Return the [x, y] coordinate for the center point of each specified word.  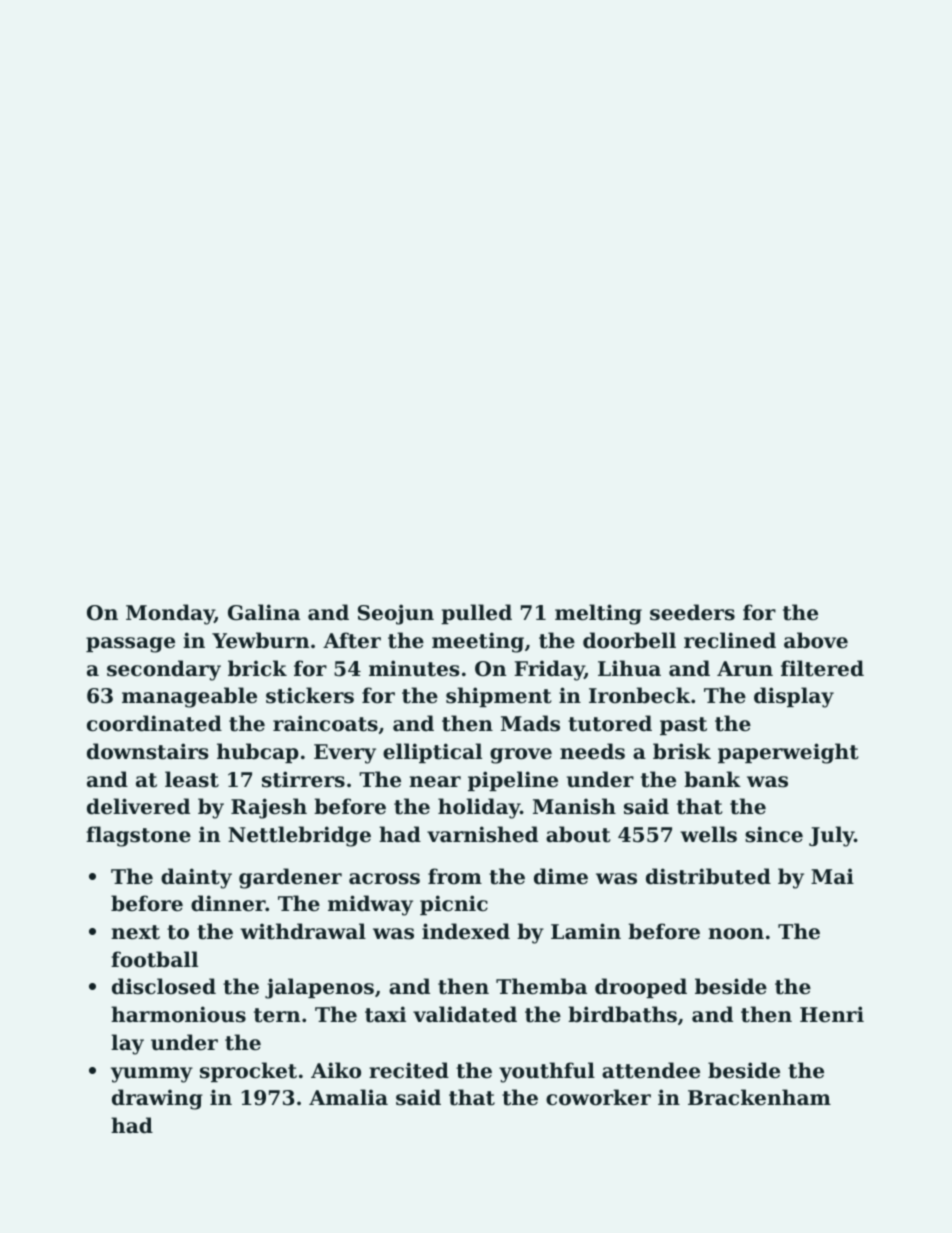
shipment [499, 697]
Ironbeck [639, 695]
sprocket [248, 1072]
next [135, 932]
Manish [574, 806]
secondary [164, 670]
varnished [482, 834]
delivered [138, 806]
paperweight [788, 753]
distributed [708, 876]
